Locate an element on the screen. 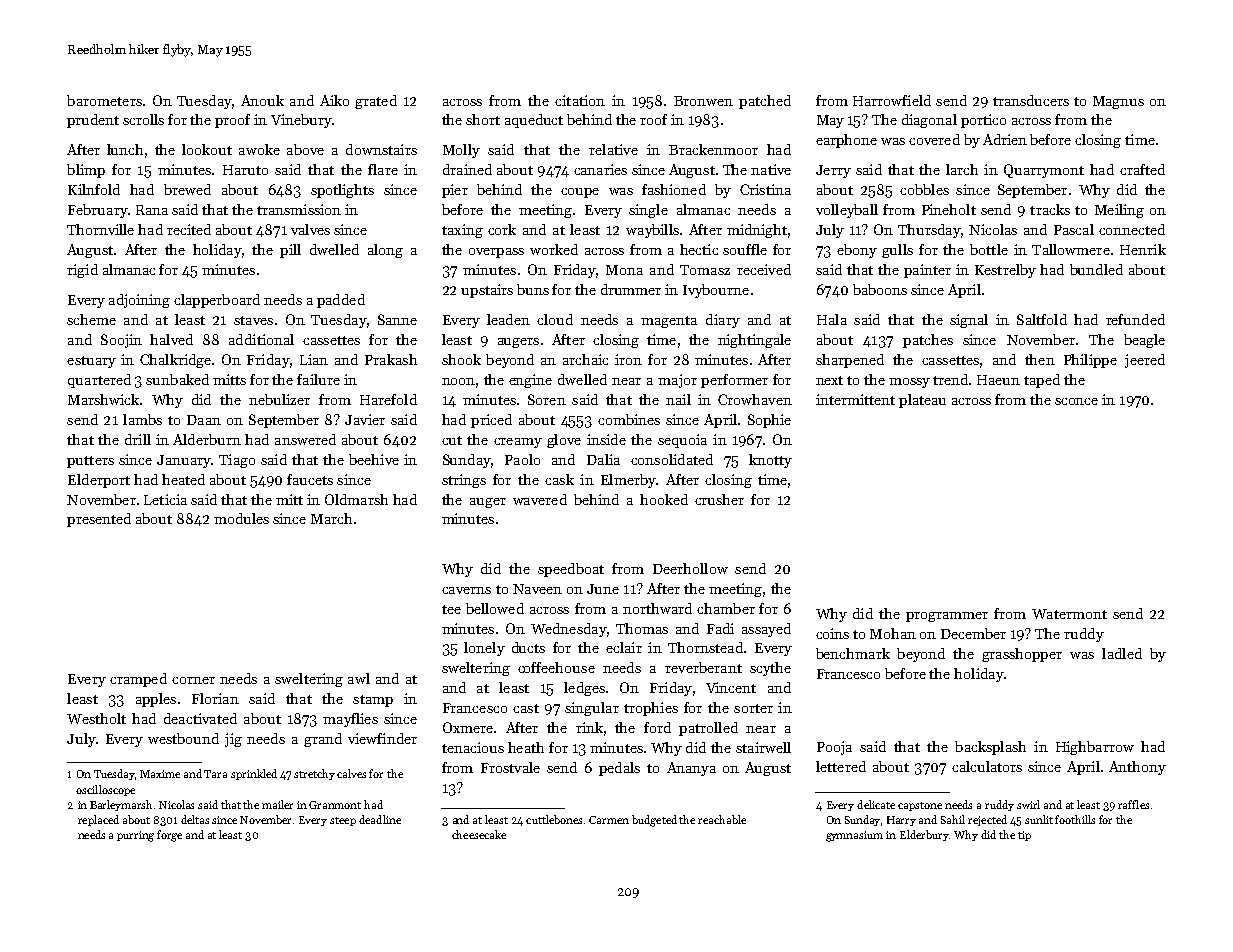 Image resolution: width=1233 pixels, height=952 pixels. awl is located at coordinates (359, 678).
